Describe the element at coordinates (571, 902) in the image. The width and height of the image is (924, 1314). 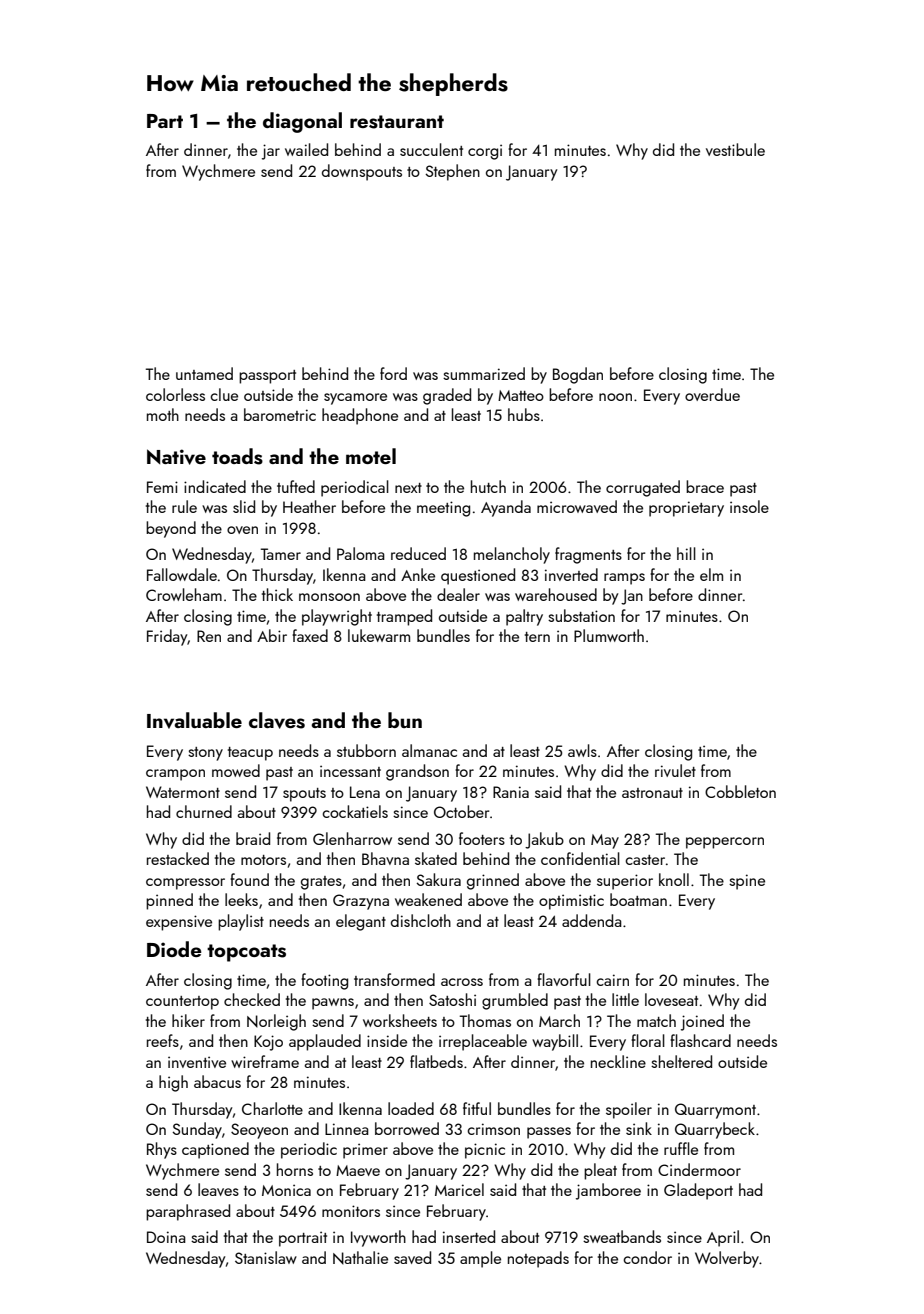
I see `optimistic` at that location.
